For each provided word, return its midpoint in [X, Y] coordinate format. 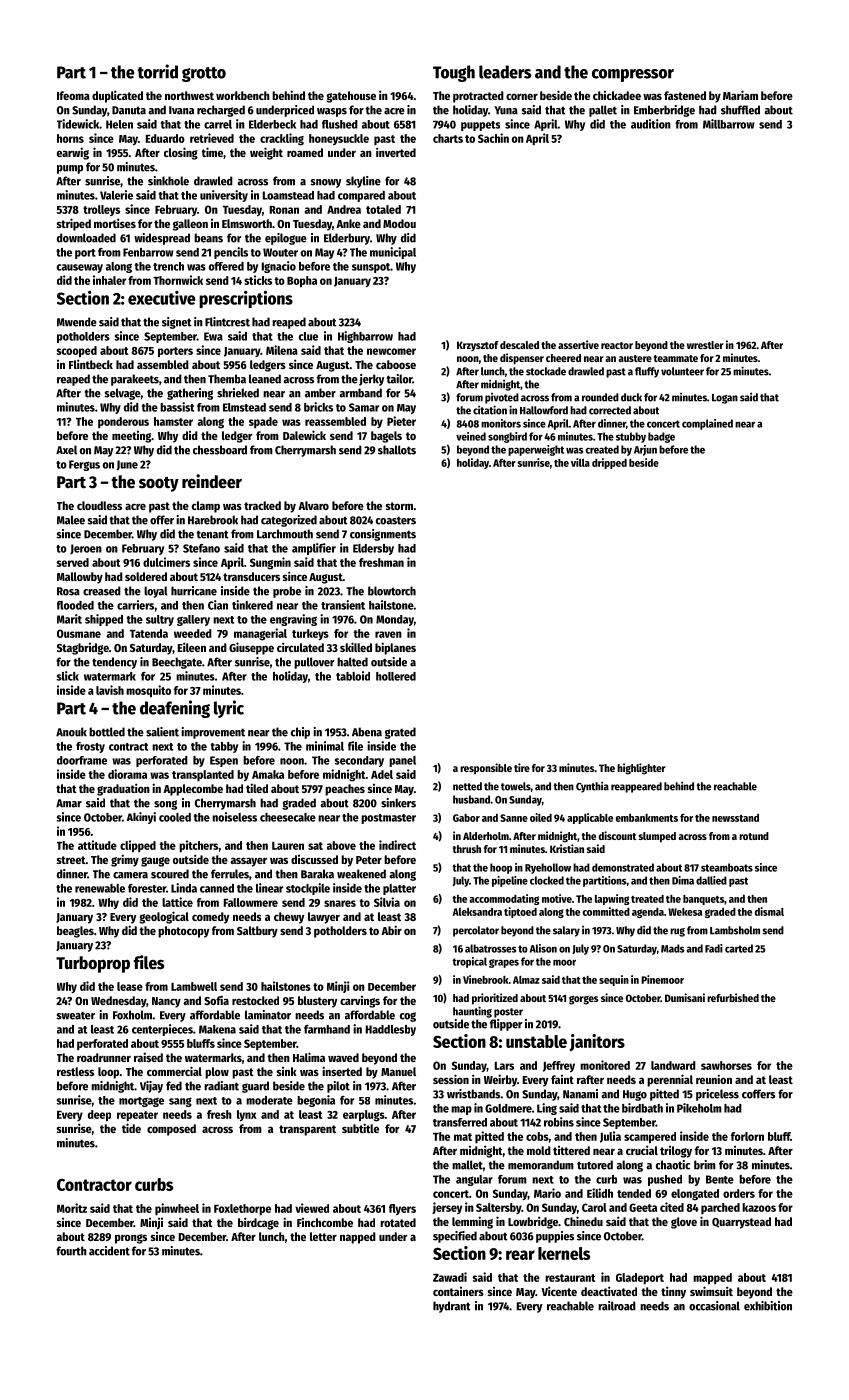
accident [109, 1251]
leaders [505, 72]
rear [520, 1255]
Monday [395, 620]
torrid [157, 71]
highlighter [641, 769]
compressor [633, 75]
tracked [262, 505]
